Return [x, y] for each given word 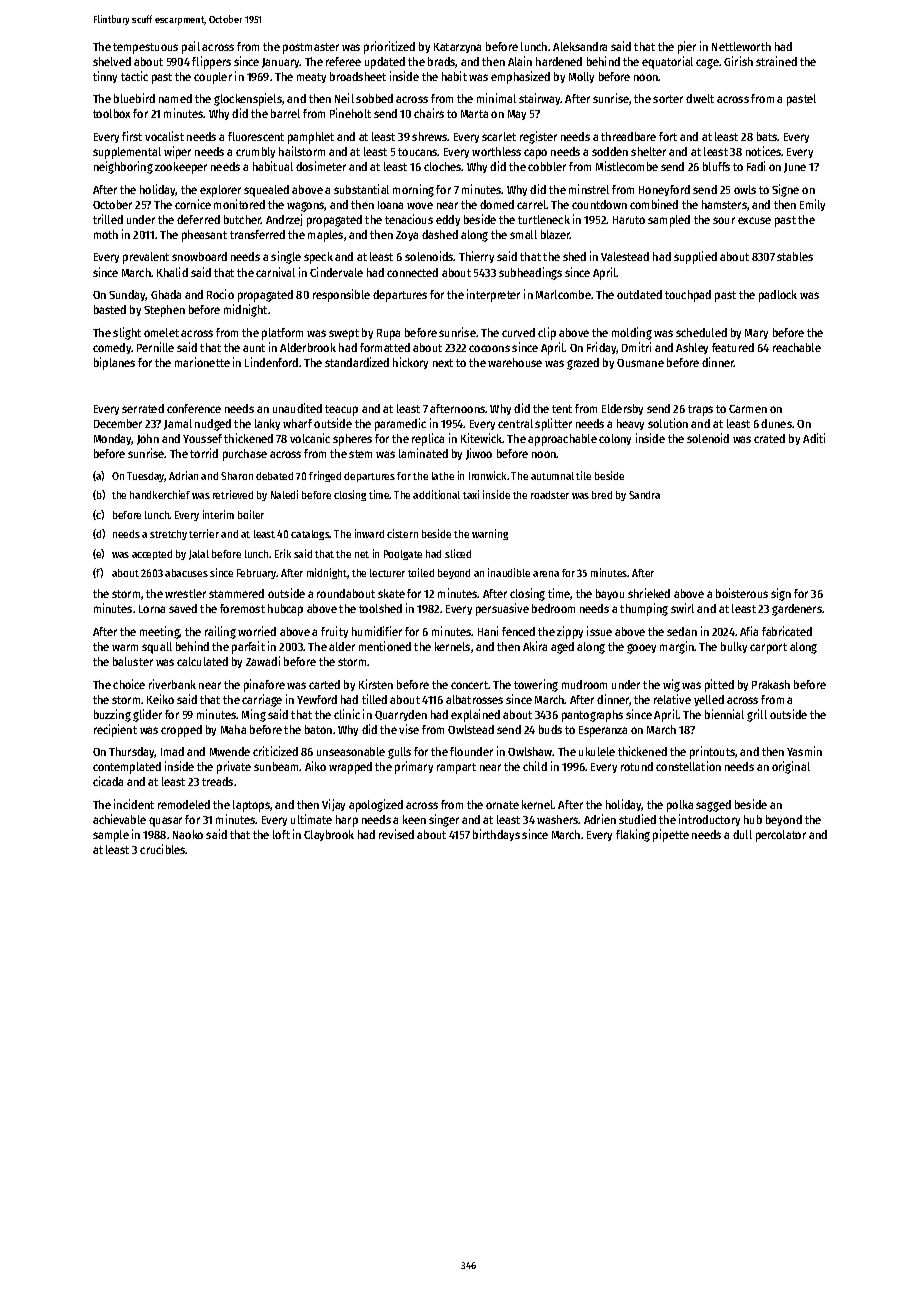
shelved [112, 61]
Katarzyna [457, 48]
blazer [556, 234]
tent [562, 409]
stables [795, 256]
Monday [113, 439]
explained [475, 715]
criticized [275, 751]
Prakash [771, 684]
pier [687, 47]
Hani [488, 631]
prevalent [146, 258]
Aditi [814, 438]
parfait [248, 647]
